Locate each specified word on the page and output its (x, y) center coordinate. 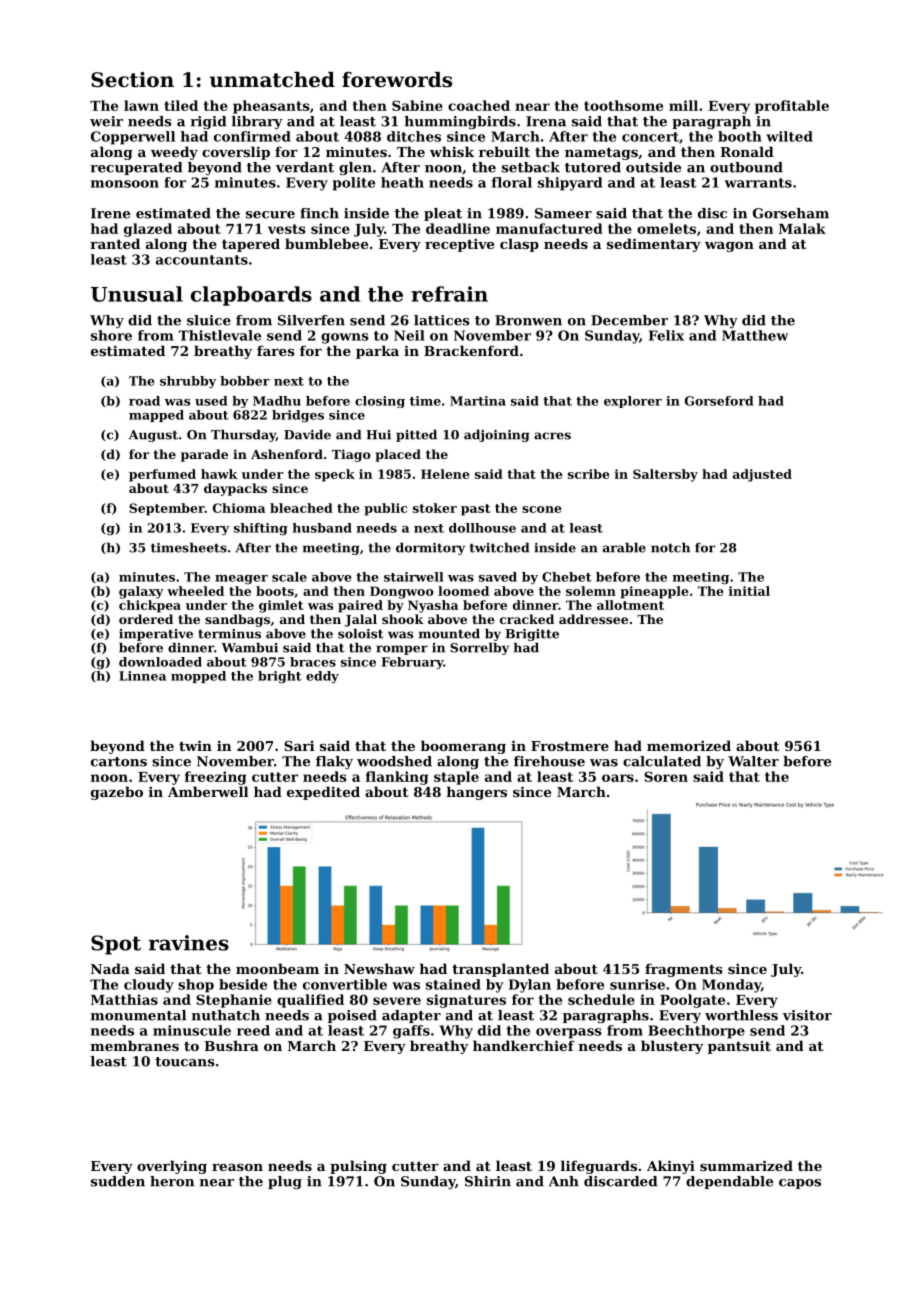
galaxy (141, 592)
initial (749, 591)
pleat (443, 214)
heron (172, 1181)
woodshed (394, 761)
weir (106, 121)
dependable (729, 1182)
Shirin (488, 1181)
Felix (666, 335)
